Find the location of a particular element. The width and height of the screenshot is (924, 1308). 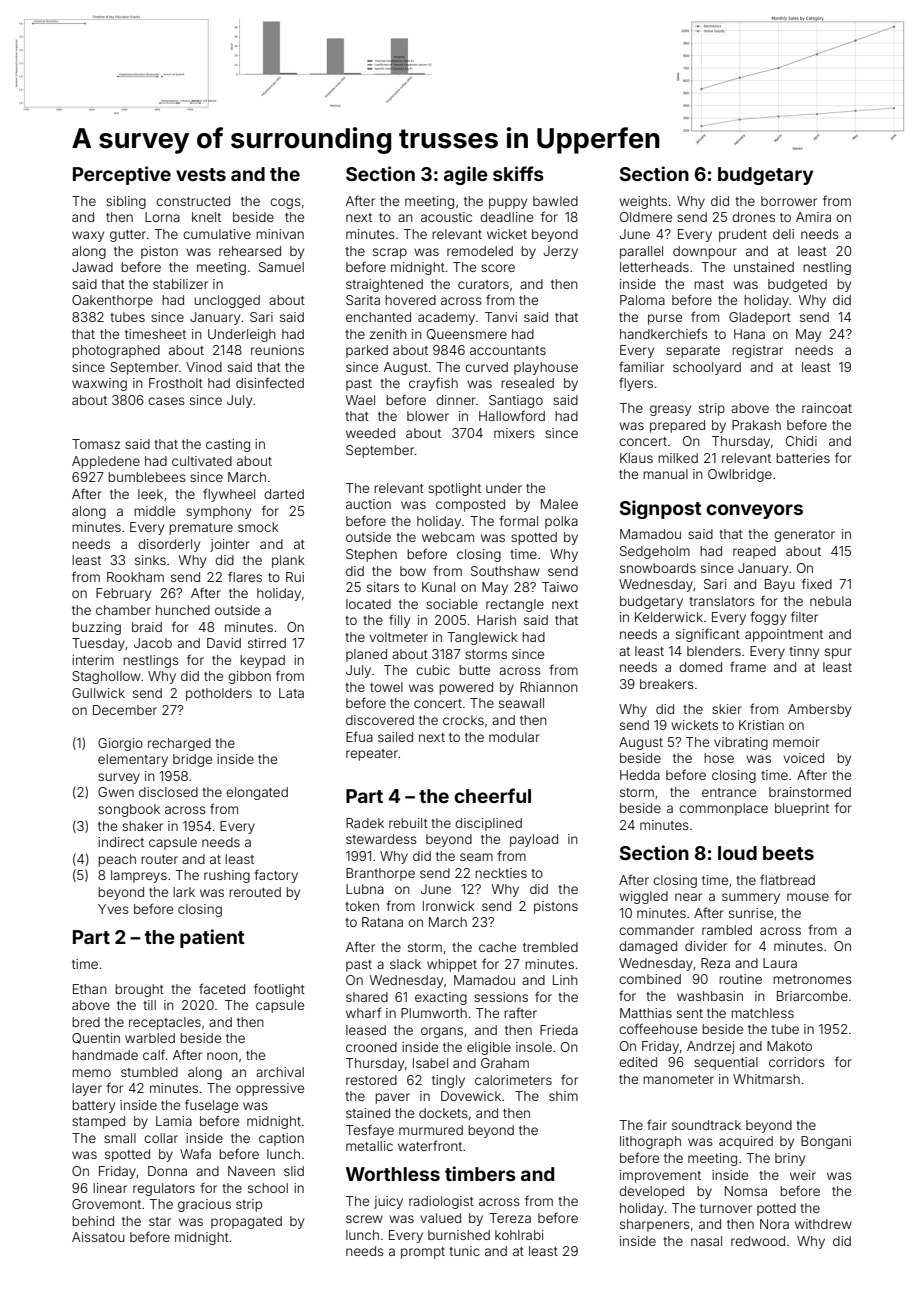

Ratana is located at coordinates (382, 922).
